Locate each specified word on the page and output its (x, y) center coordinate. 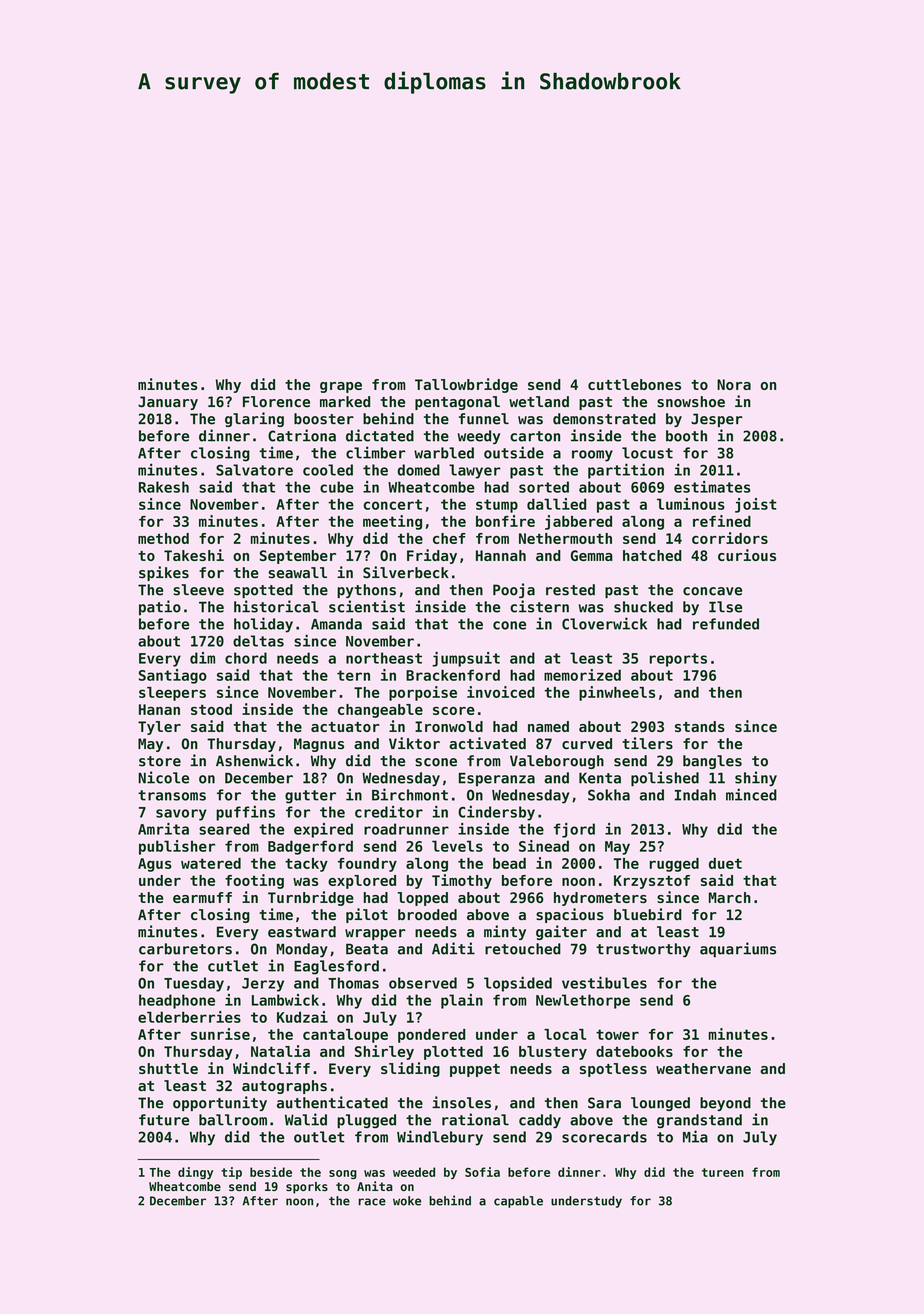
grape (341, 387)
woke (407, 1201)
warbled (444, 453)
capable (518, 1202)
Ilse (725, 607)
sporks (307, 1188)
